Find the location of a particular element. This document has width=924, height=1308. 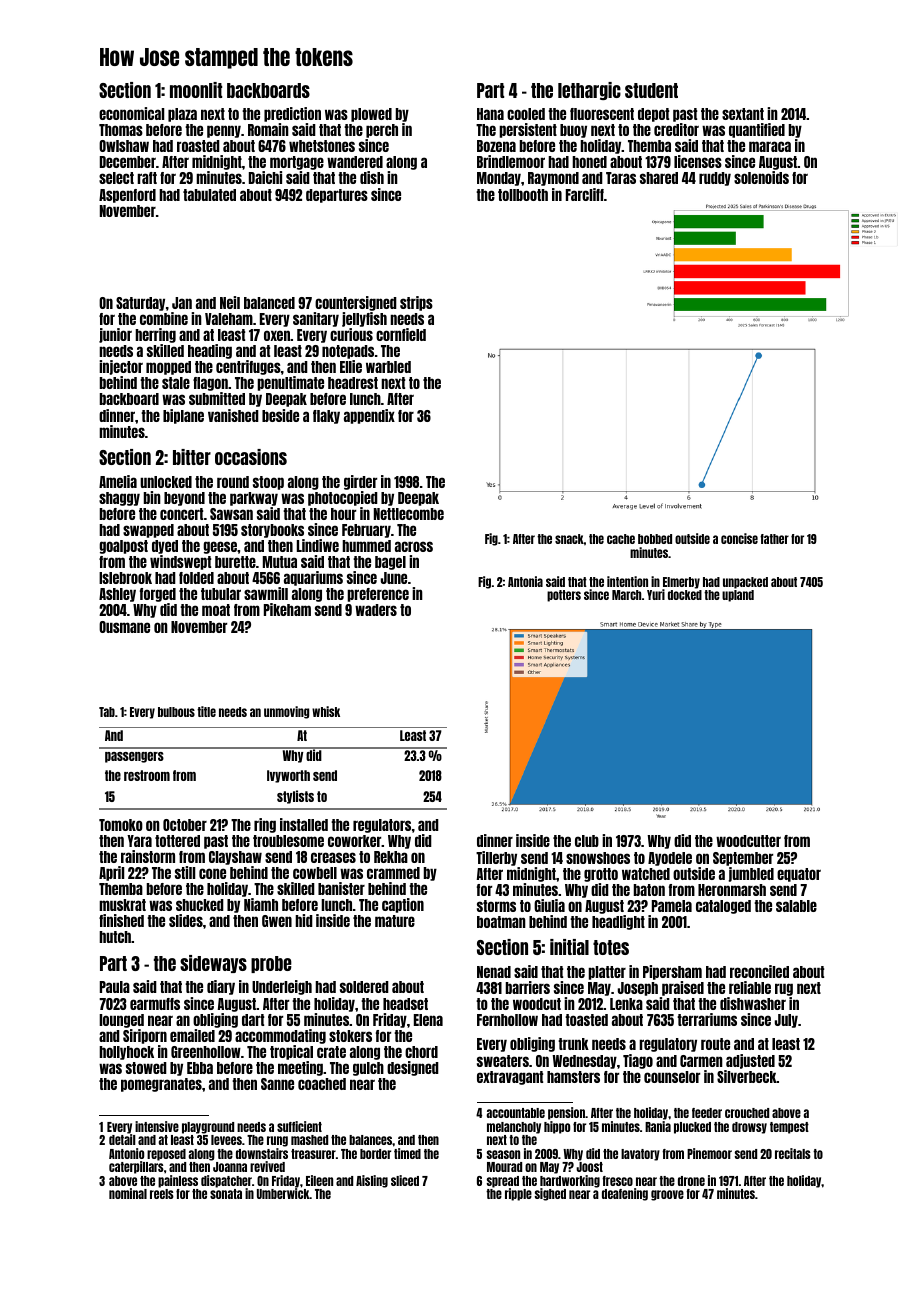

maraca is located at coordinates (770, 146).
